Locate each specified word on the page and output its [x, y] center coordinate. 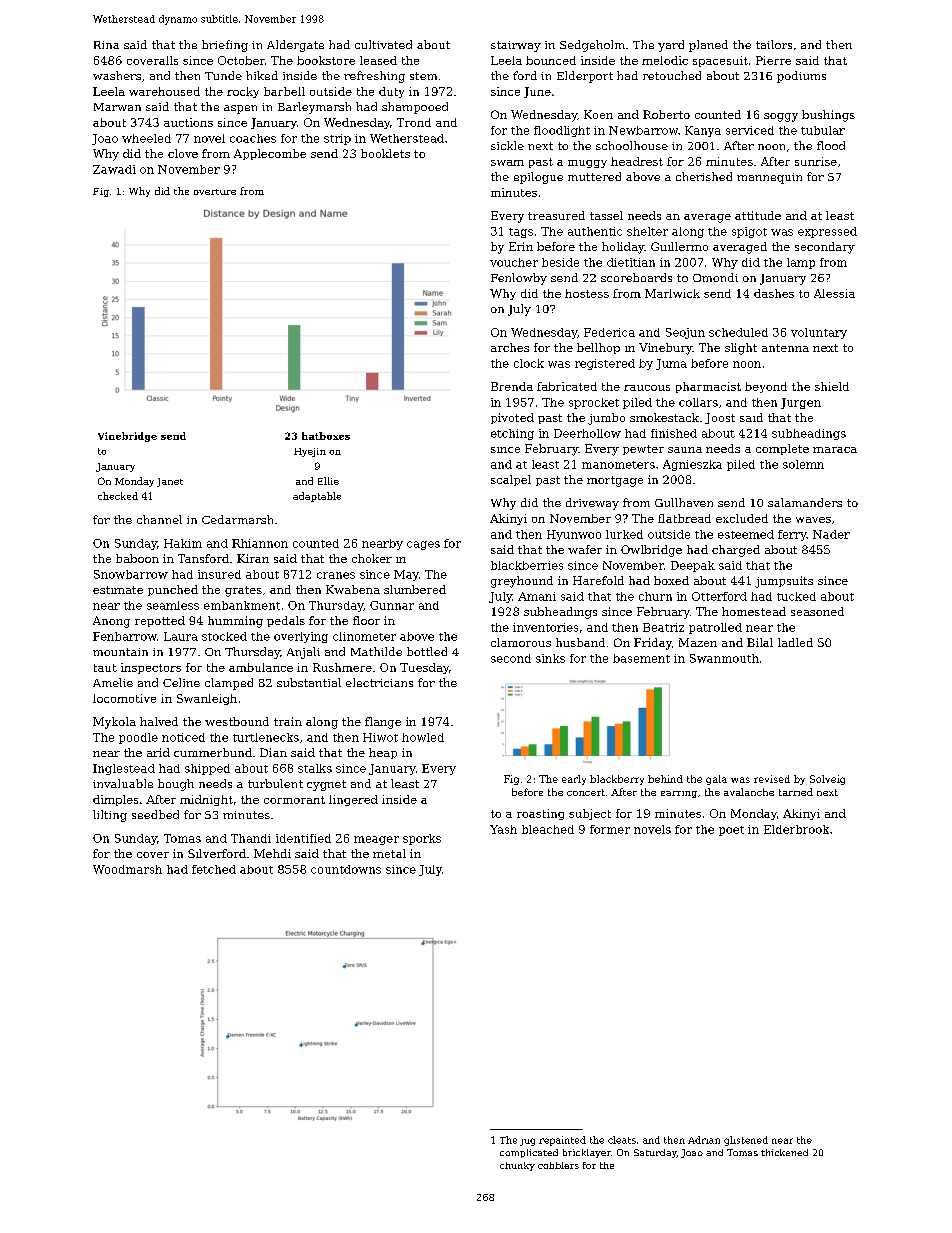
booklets [385, 153]
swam [507, 163]
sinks [550, 658]
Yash [503, 829]
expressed [827, 232]
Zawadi [114, 169]
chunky [517, 1166]
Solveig [827, 780]
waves [813, 520]
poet [731, 831]
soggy [781, 117]
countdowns [346, 869]
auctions [188, 122]
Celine [181, 682]
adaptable [317, 497]
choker [372, 558]
